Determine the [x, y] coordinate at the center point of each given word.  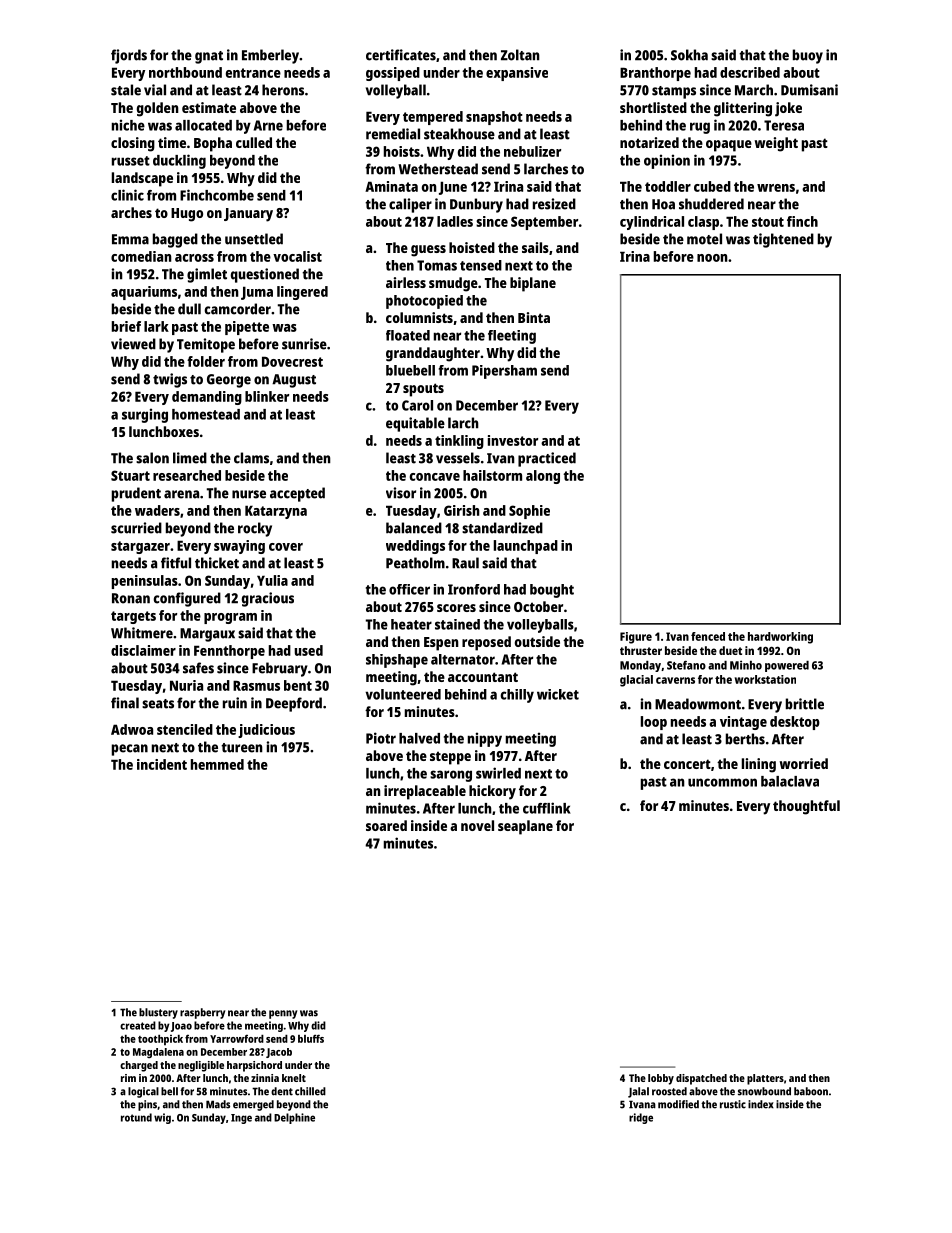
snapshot [494, 118]
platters [765, 1079]
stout [768, 222]
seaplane [525, 827]
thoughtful [806, 807]
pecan [130, 750]
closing [133, 144]
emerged [253, 1105]
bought [552, 591]
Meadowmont [698, 704]
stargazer [140, 547]
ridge [641, 1118]
